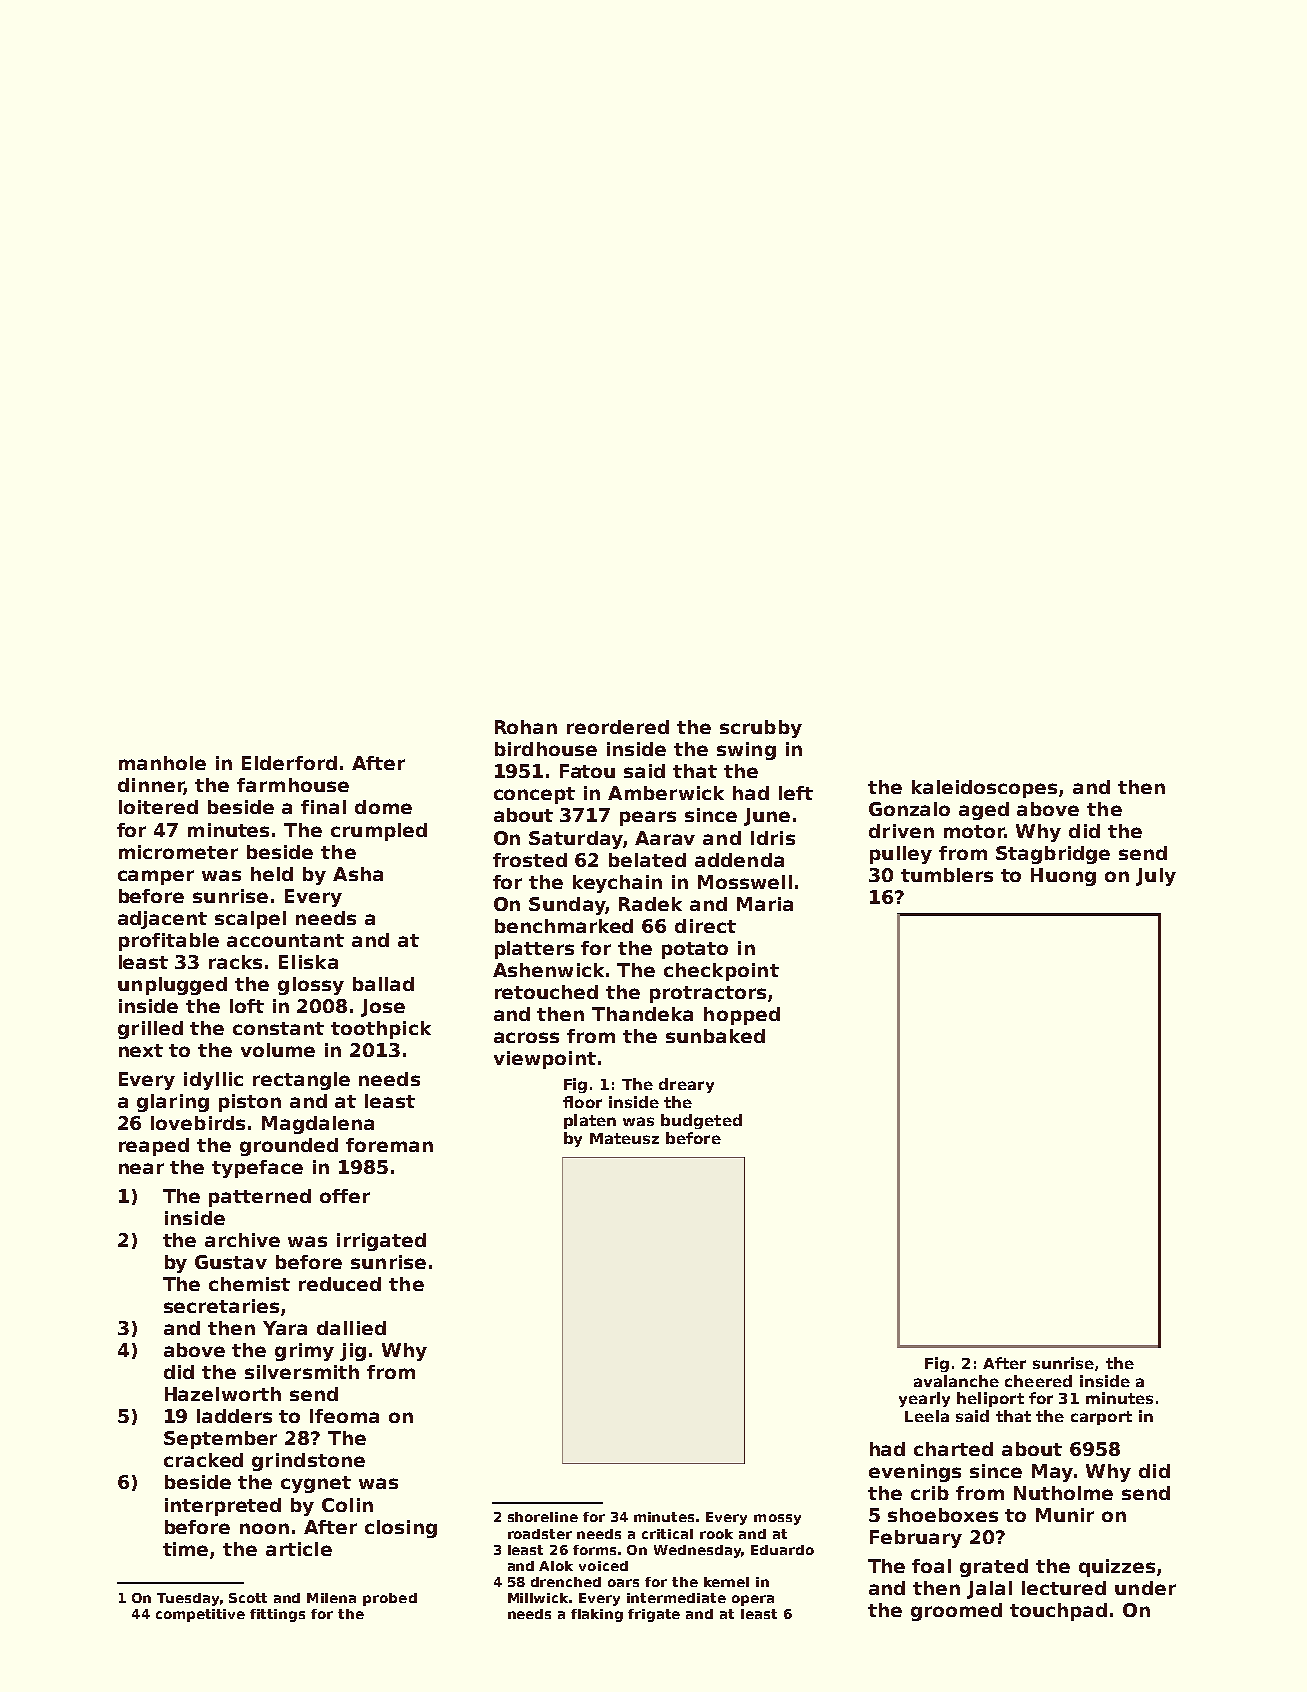 The width and height of the screenshot is (1307, 1692). Describe the element at coordinates (648, 818) in the screenshot. I see `pears` at that location.
